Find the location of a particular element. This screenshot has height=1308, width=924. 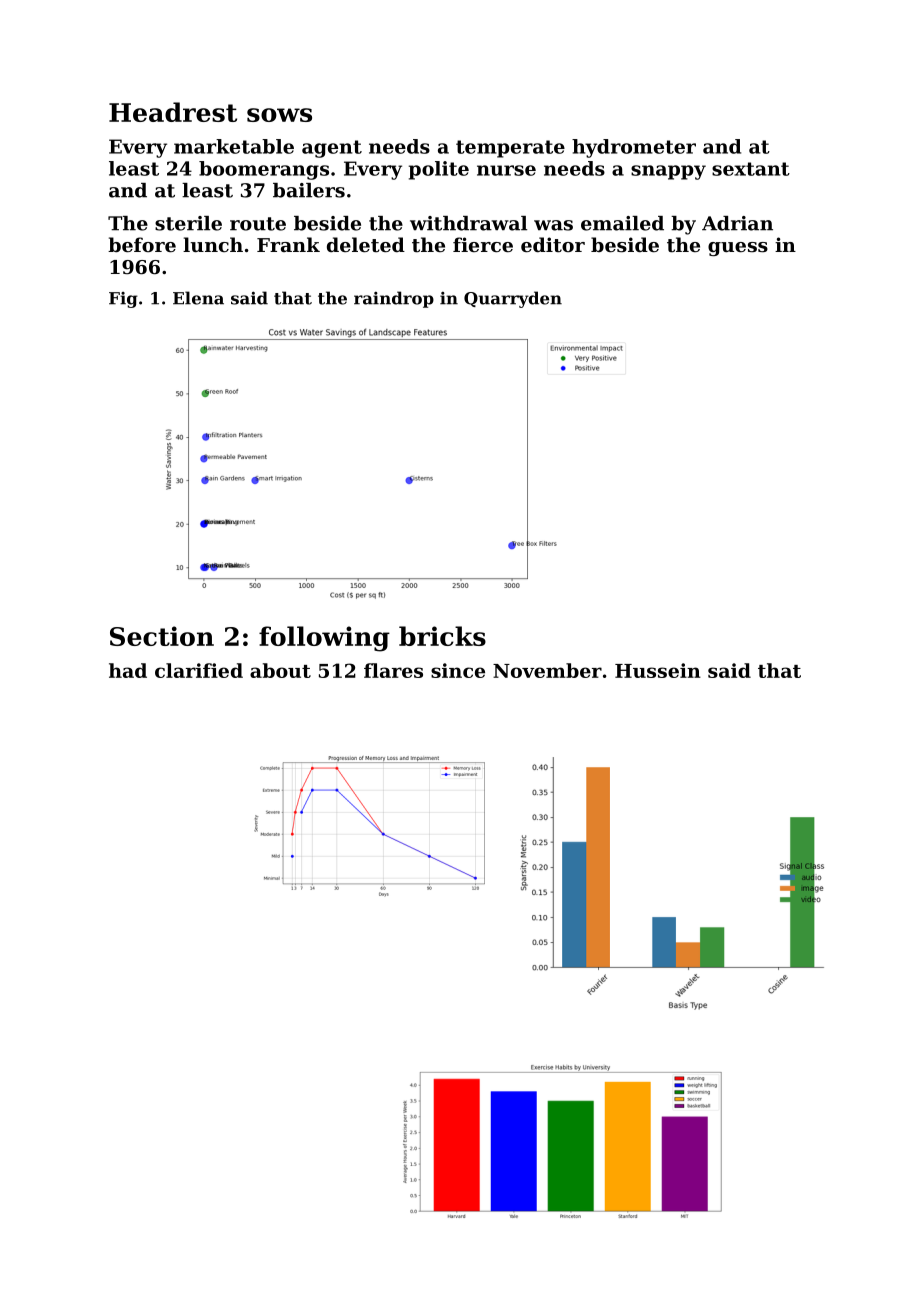

hydrometer is located at coordinates (634, 148).
